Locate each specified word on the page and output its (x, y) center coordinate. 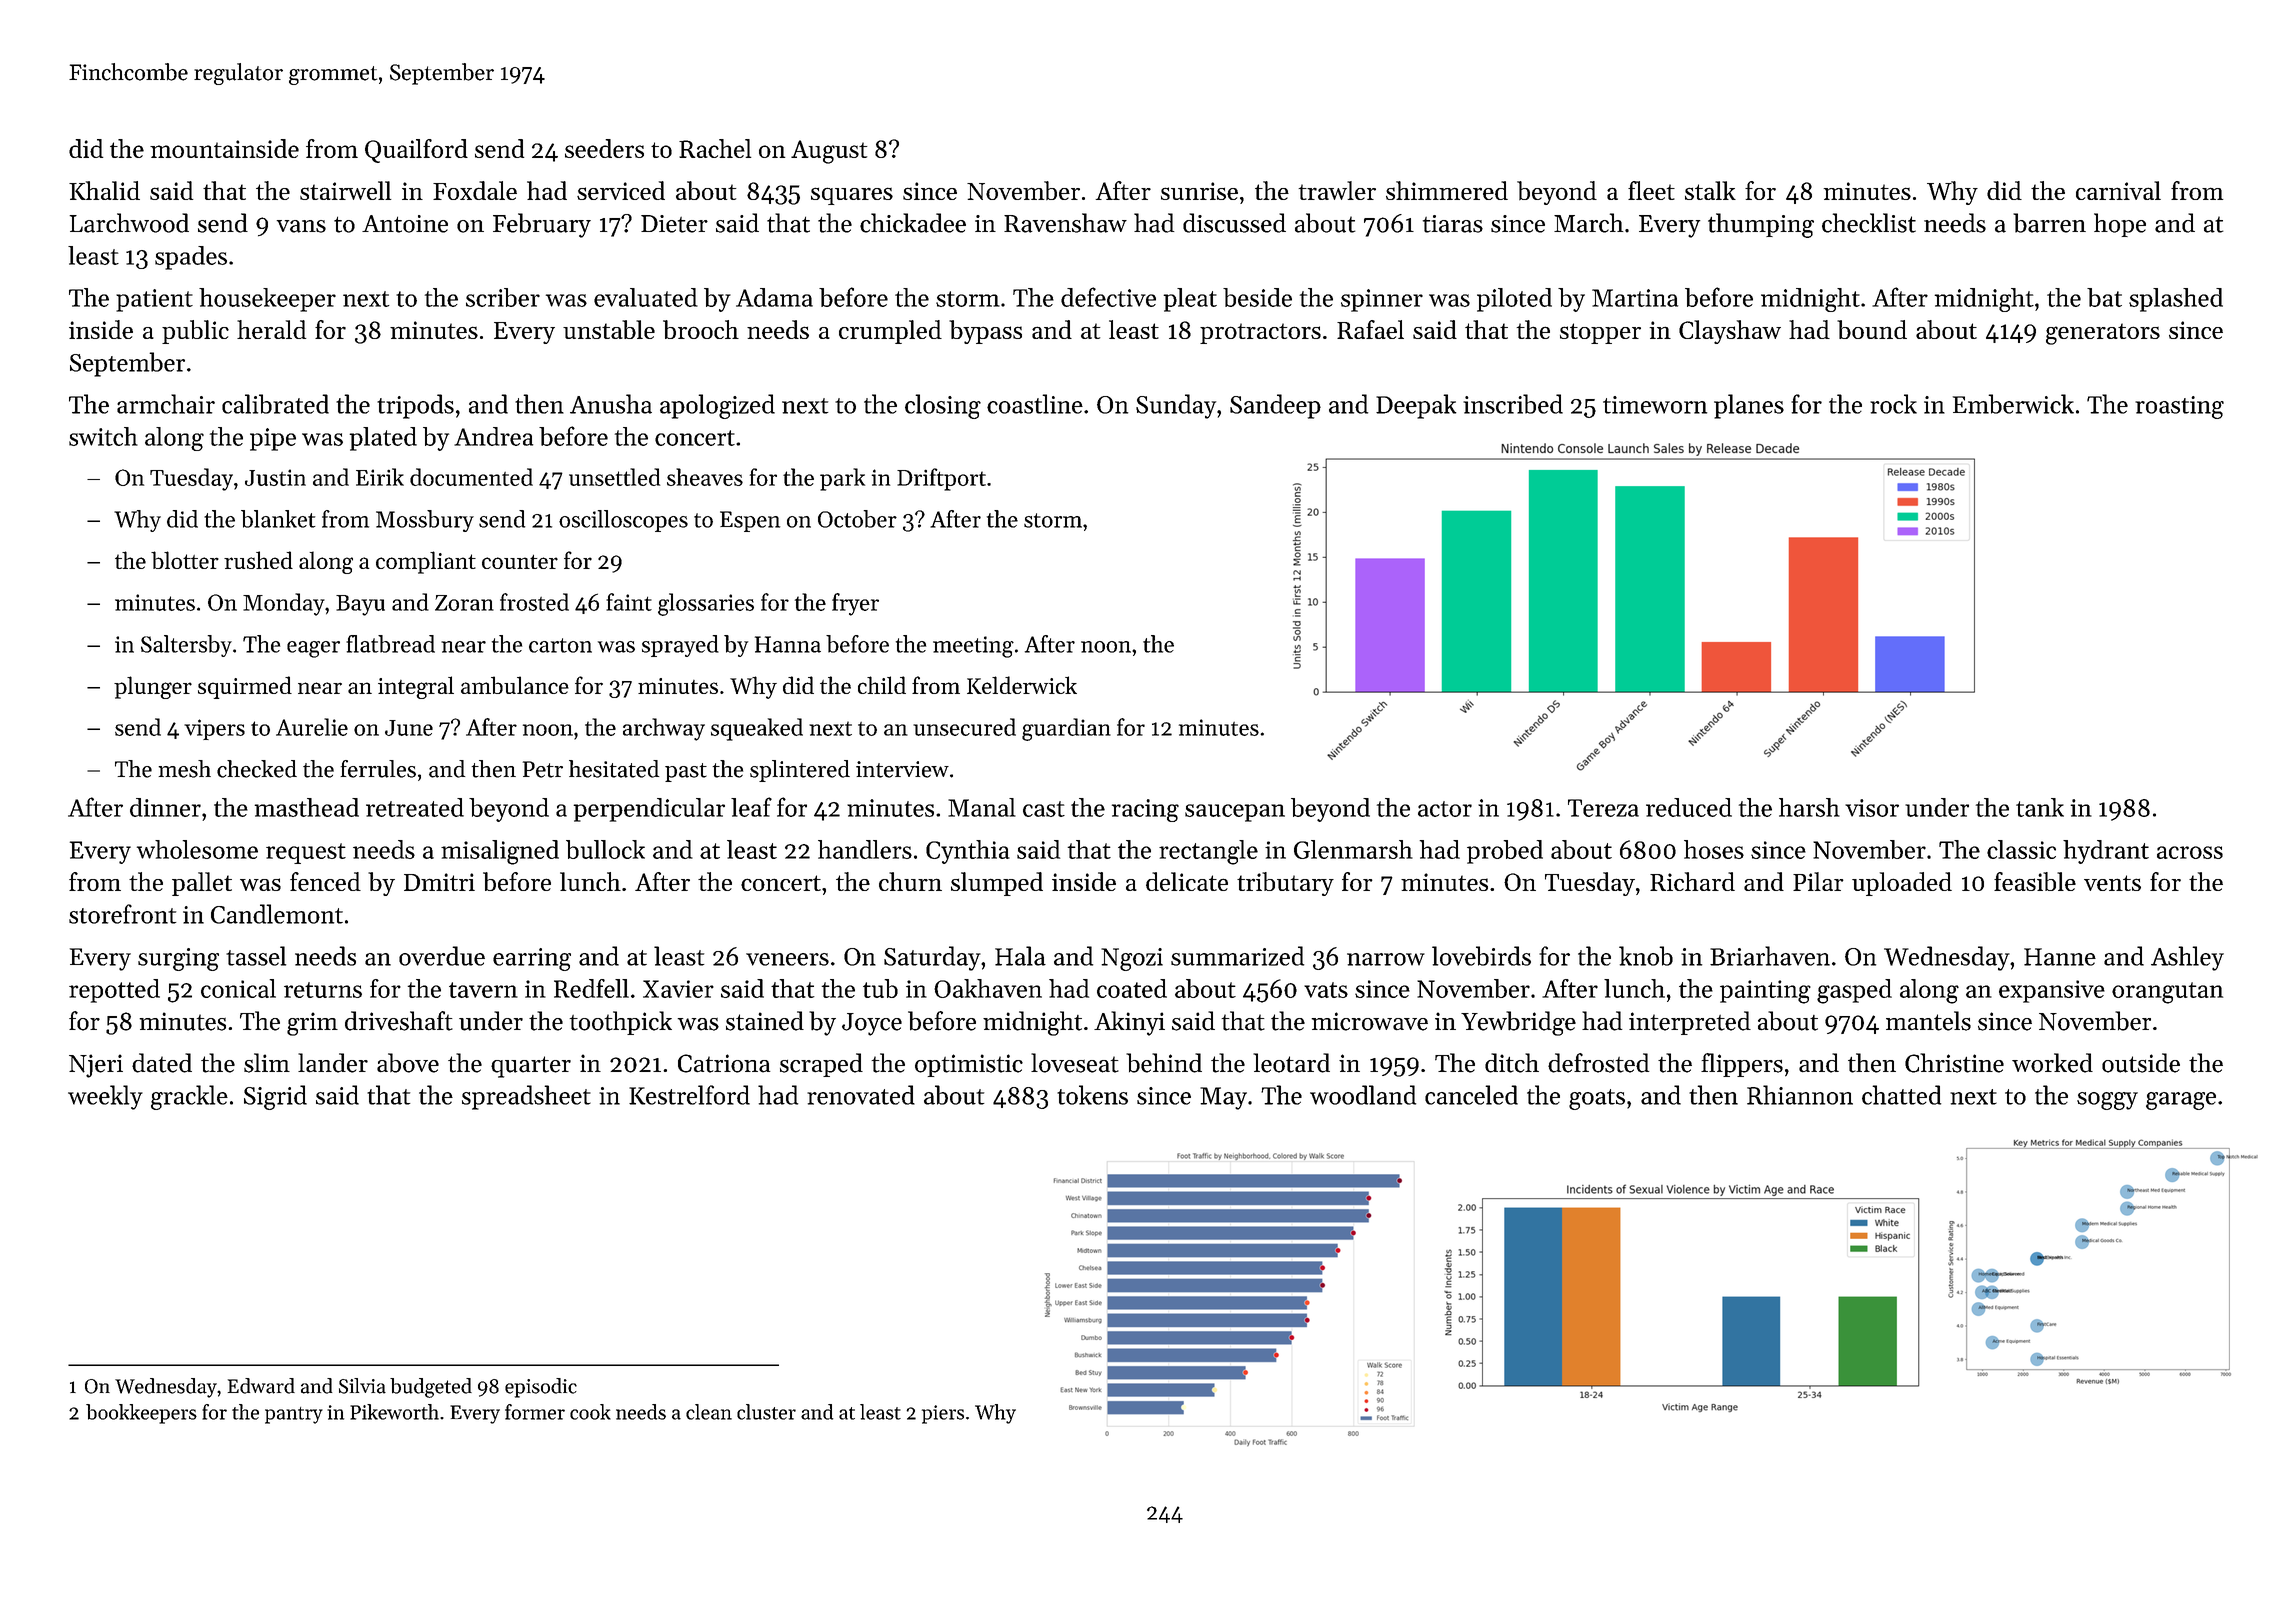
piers (943, 1414)
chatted (1901, 1095)
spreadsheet (526, 1097)
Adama (774, 297)
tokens (1092, 1095)
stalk (1710, 190)
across (2190, 852)
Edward (261, 1386)
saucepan (1235, 813)
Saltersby (186, 646)
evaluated (646, 297)
